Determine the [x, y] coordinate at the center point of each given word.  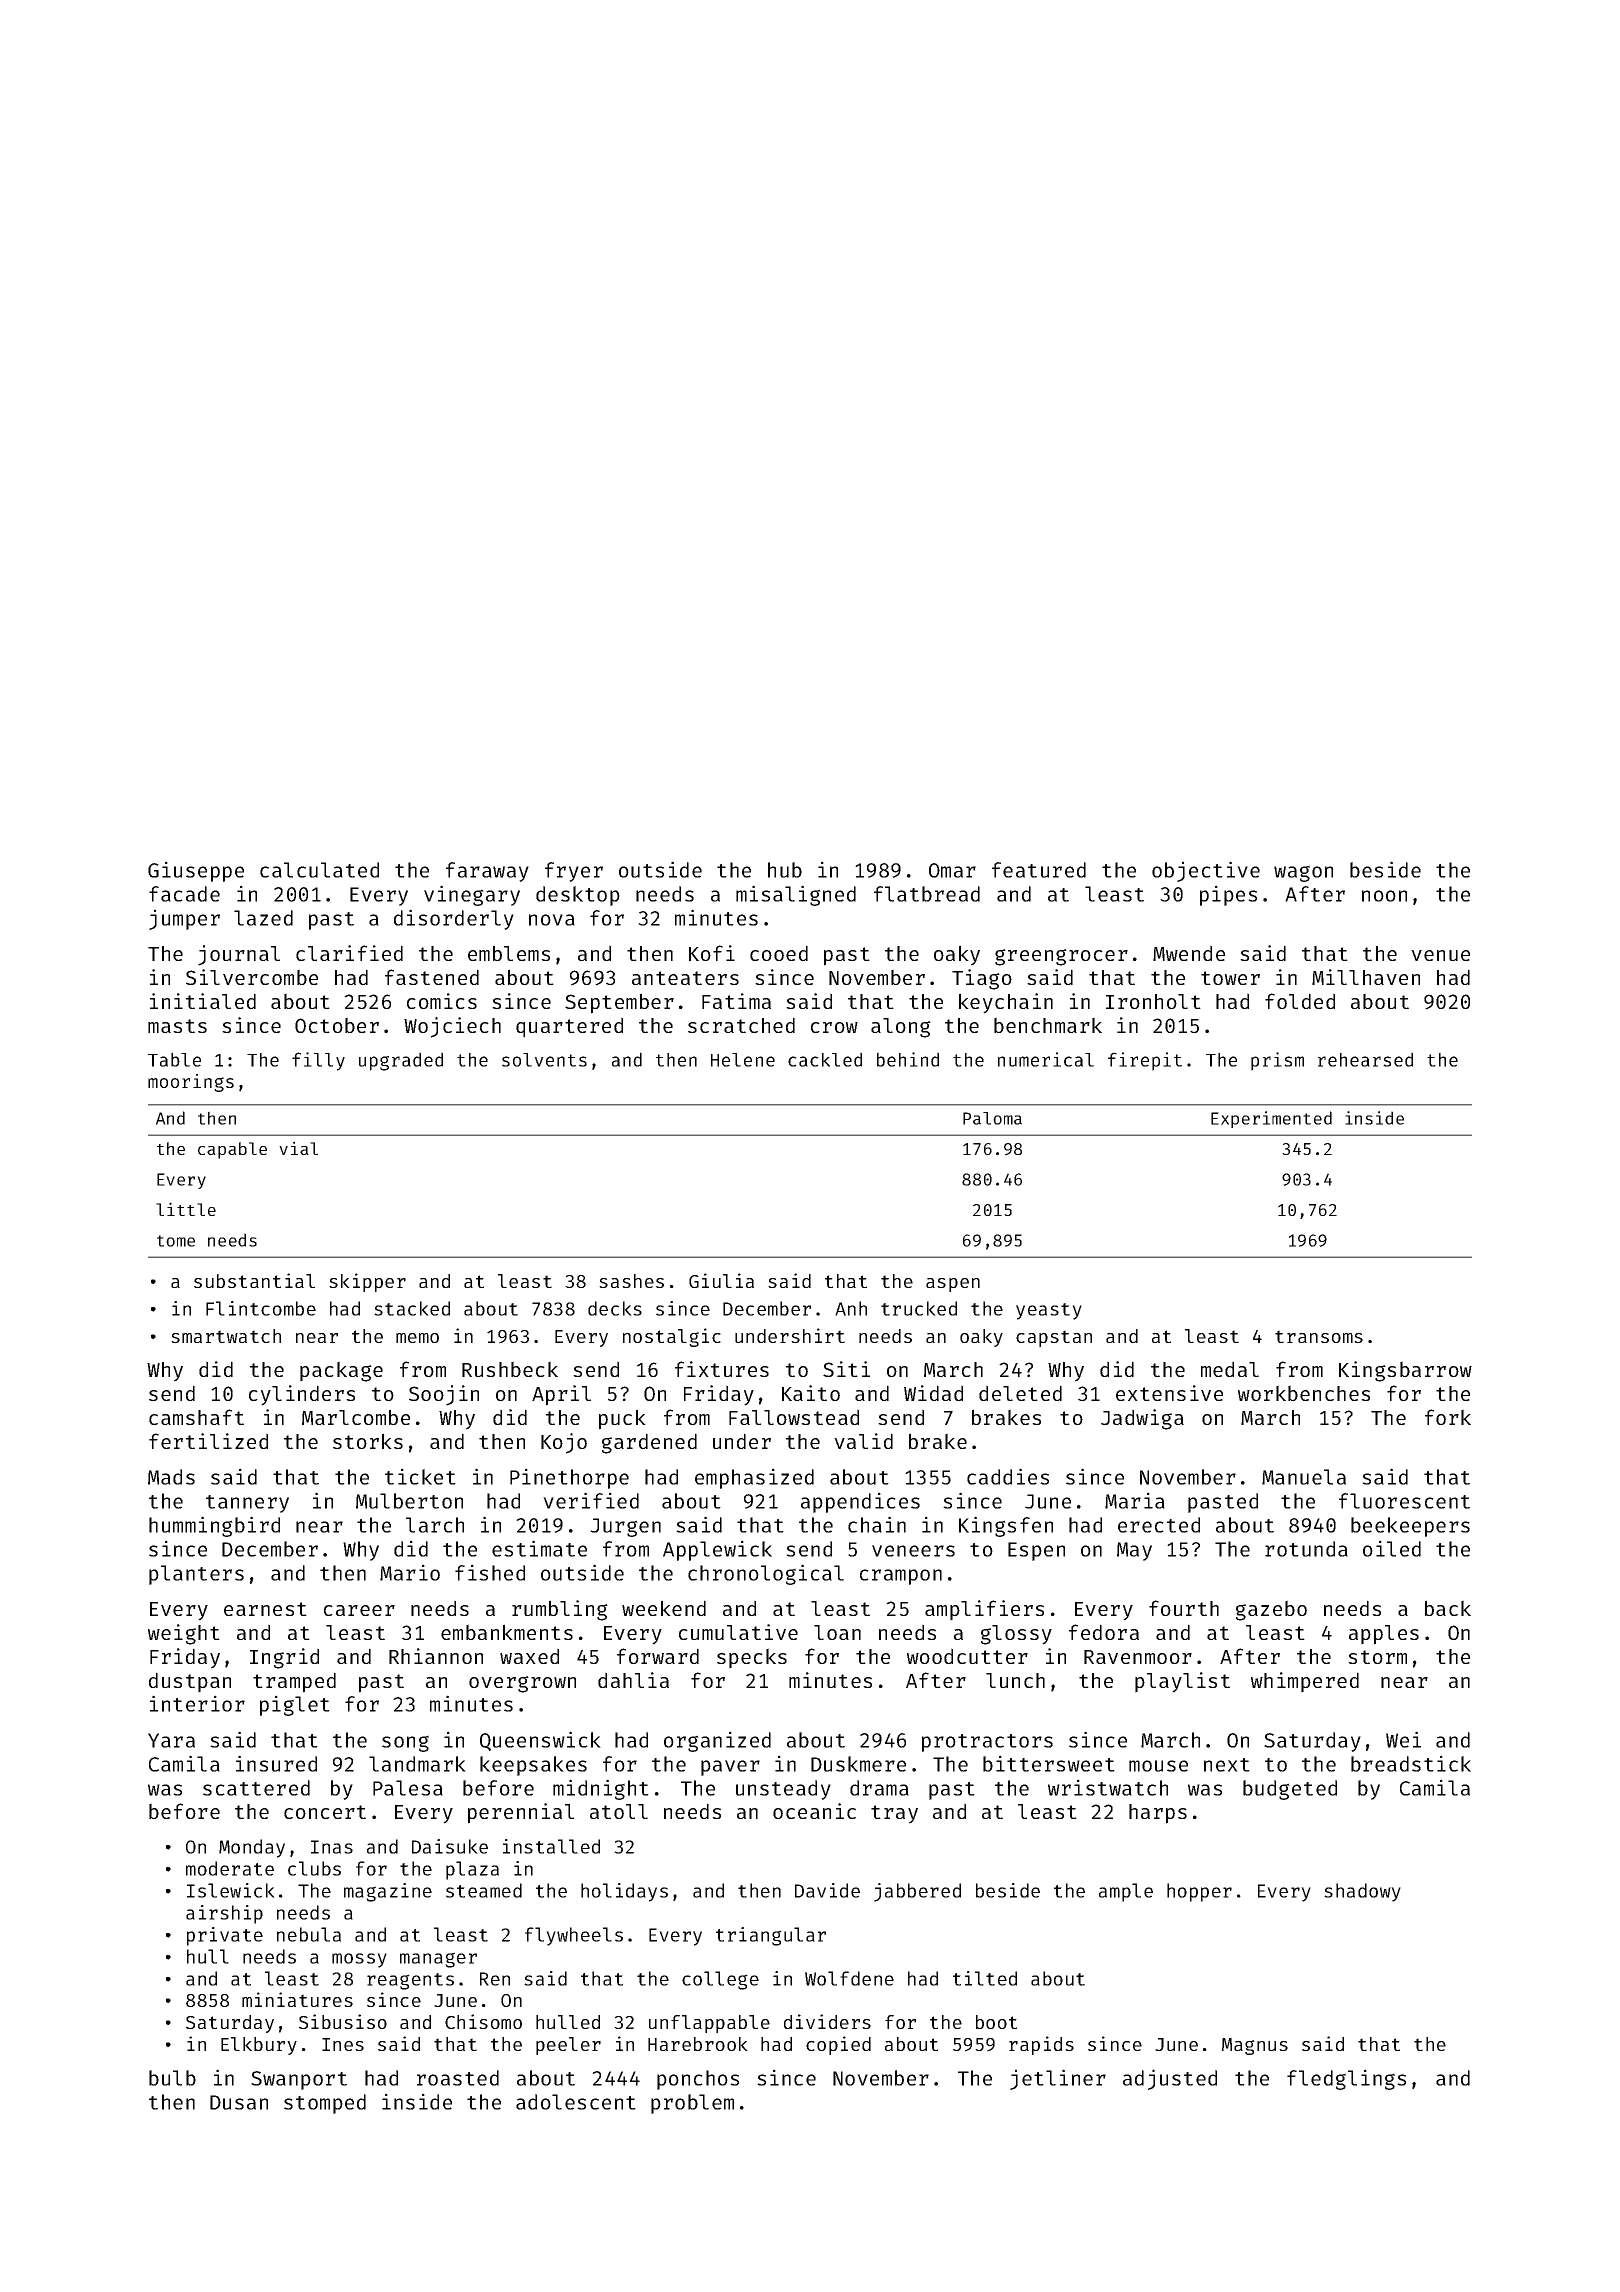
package [341, 1371]
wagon [1303, 873]
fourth [1184, 1608]
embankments [507, 1632]
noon [1384, 896]
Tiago [982, 979]
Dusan [239, 2102]
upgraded [401, 1061]
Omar [952, 870]
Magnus [1255, 2046]
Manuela [1304, 1477]
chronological [766, 1574]
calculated [319, 870]
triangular [771, 1936]
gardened [649, 1443]
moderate [230, 1868]
